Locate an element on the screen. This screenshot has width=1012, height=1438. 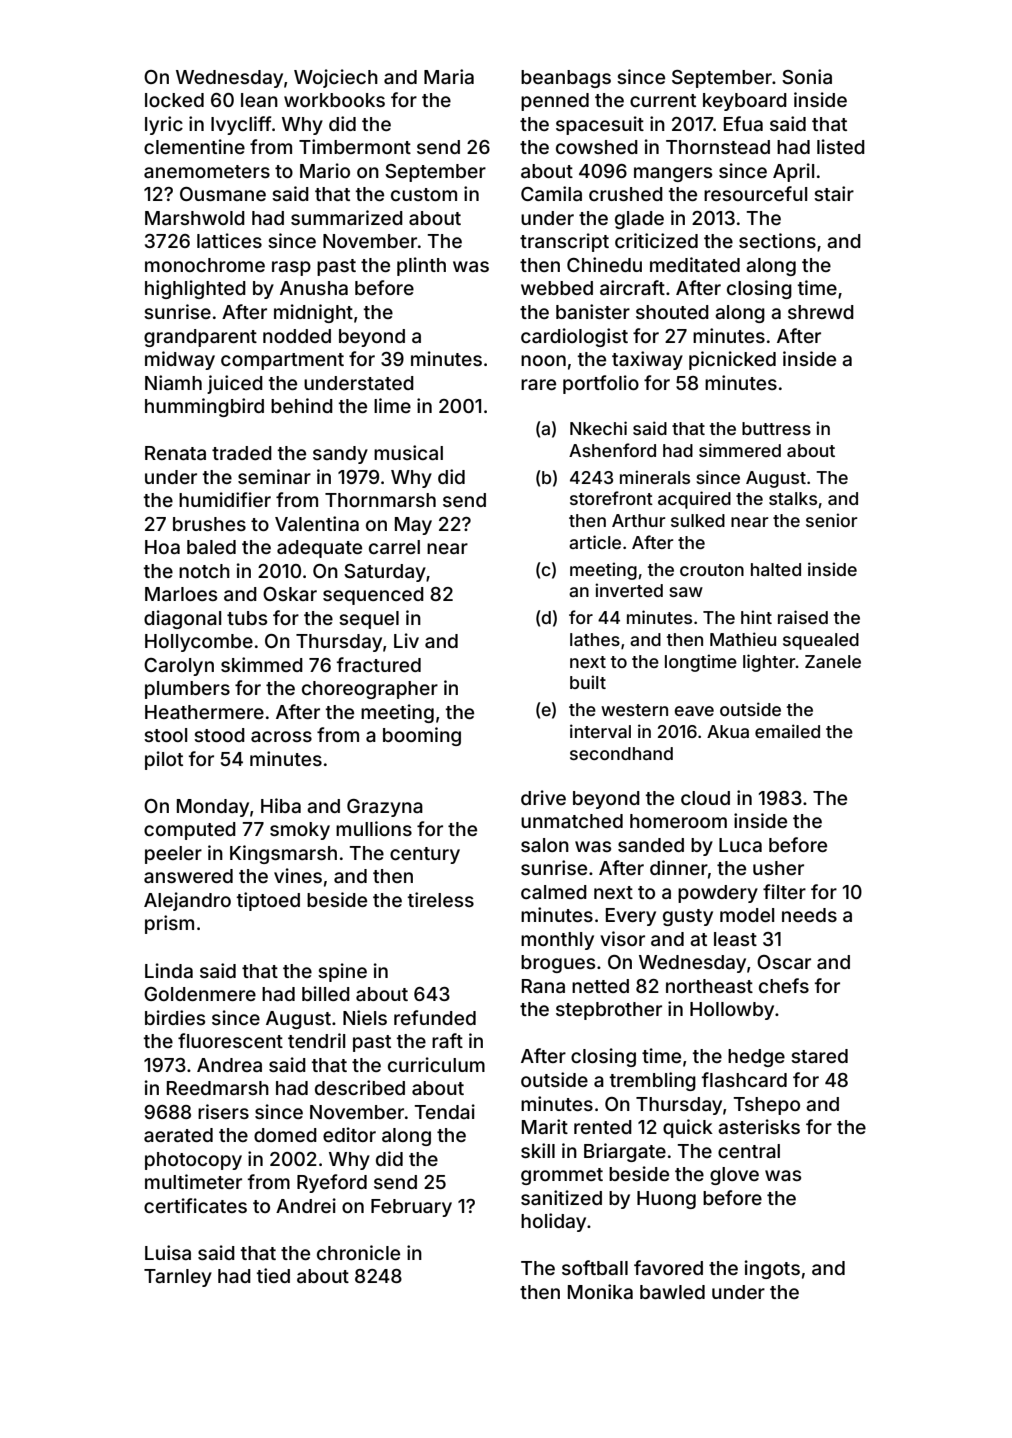
Maria is located at coordinates (449, 76).
